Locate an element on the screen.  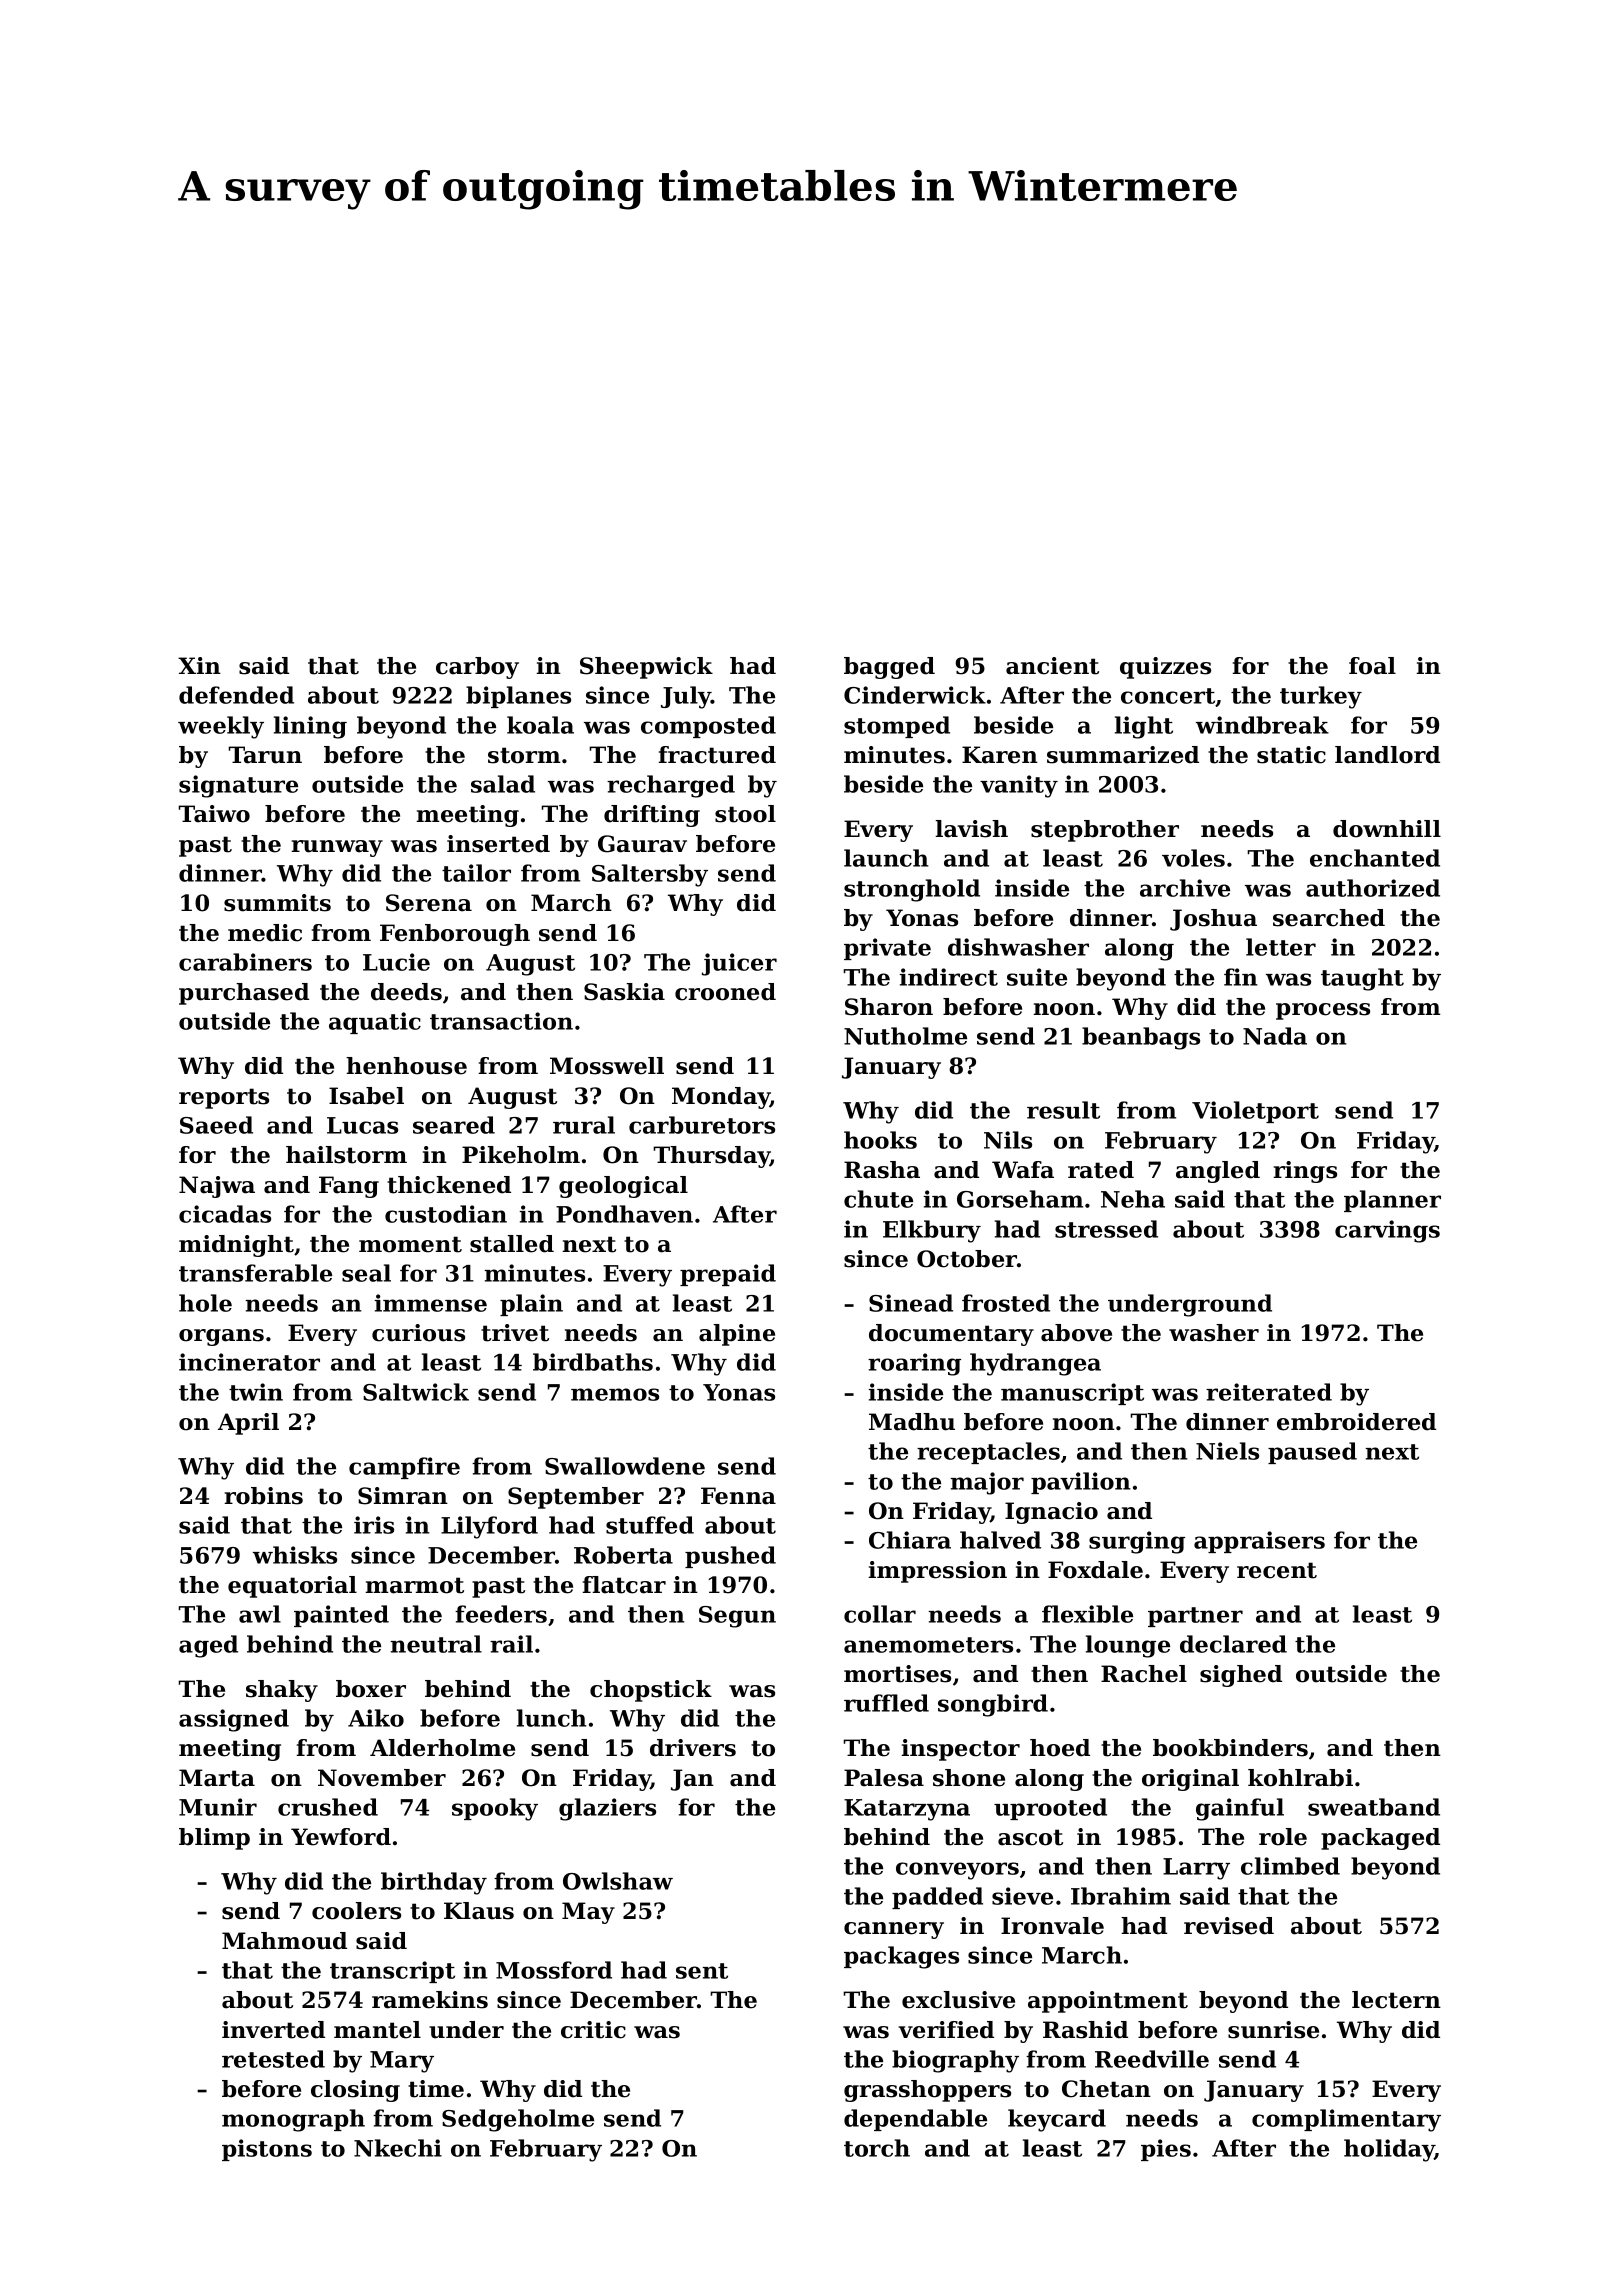
sweatband is located at coordinates (1374, 1807).
